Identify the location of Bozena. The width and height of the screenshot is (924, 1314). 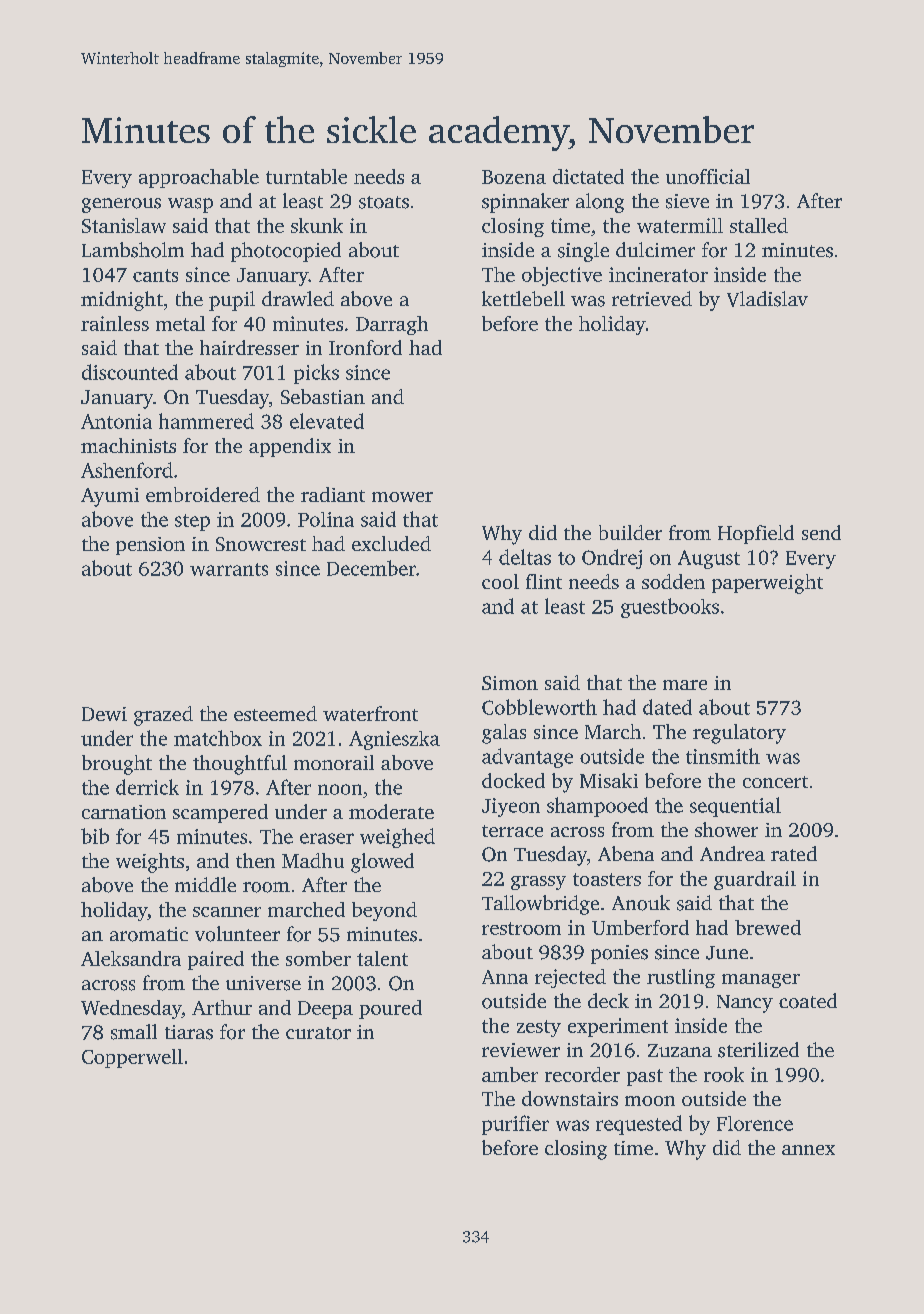
(514, 177).
